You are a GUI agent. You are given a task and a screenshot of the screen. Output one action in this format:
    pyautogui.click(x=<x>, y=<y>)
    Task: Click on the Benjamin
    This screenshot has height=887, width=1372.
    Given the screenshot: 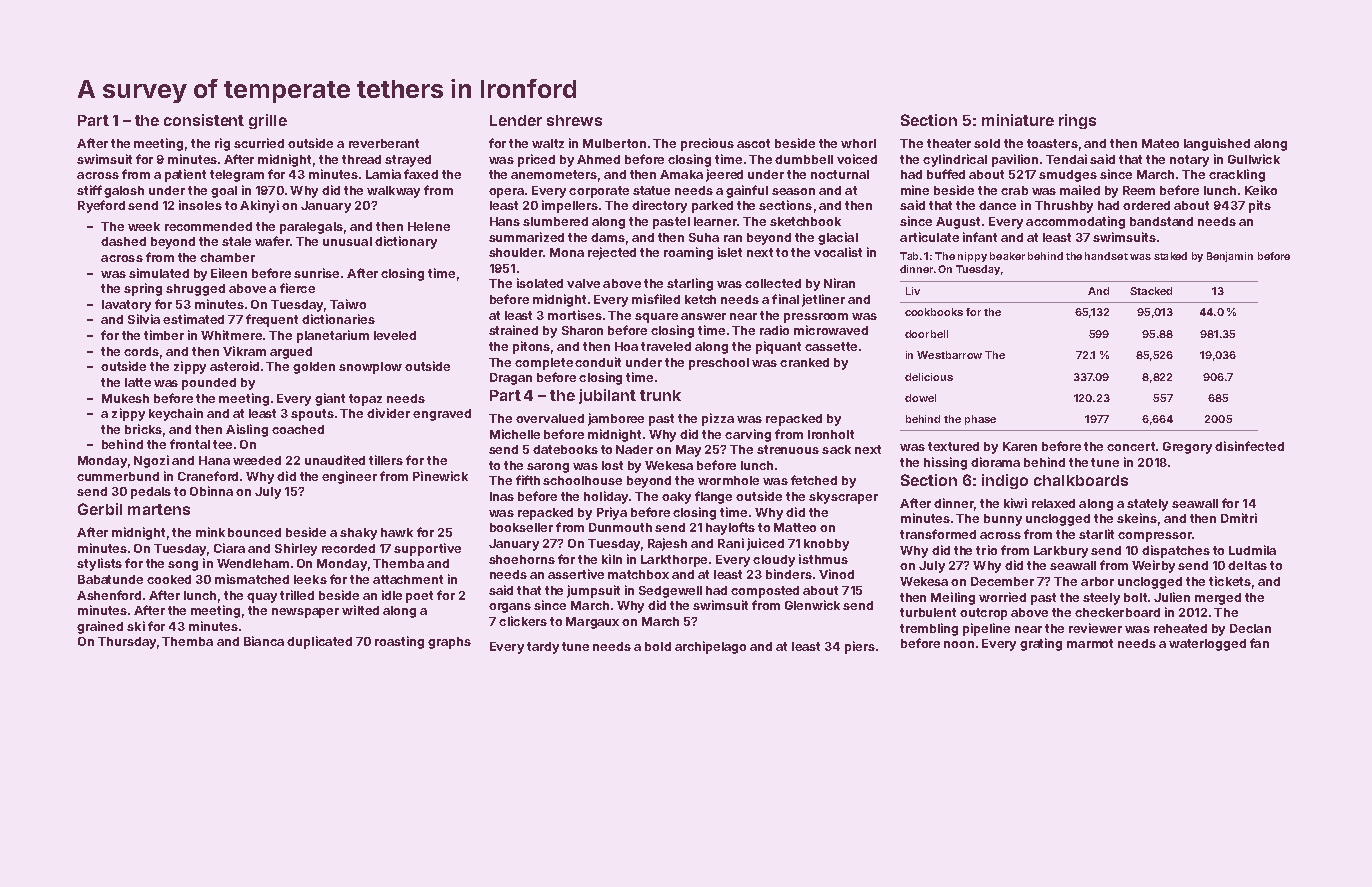 What is the action you would take?
    pyautogui.click(x=1230, y=257)
